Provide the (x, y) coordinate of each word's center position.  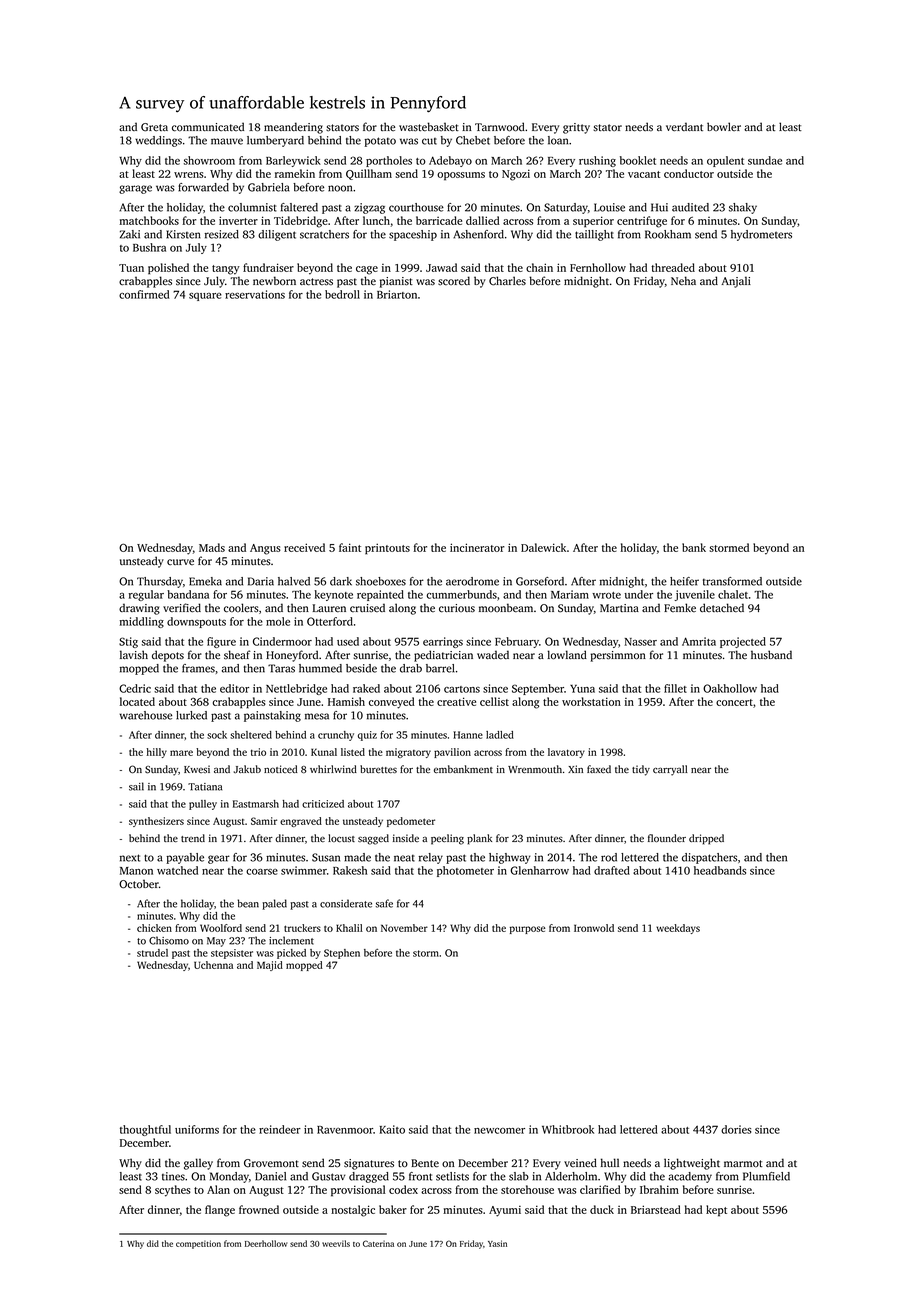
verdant (684, 127)
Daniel (270, 1176)
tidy (641, 770)
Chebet (473, 140)
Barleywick (293, 161)
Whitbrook (568, 1129)
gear (219, 859)
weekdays (678, 929)
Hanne (468, 735)
